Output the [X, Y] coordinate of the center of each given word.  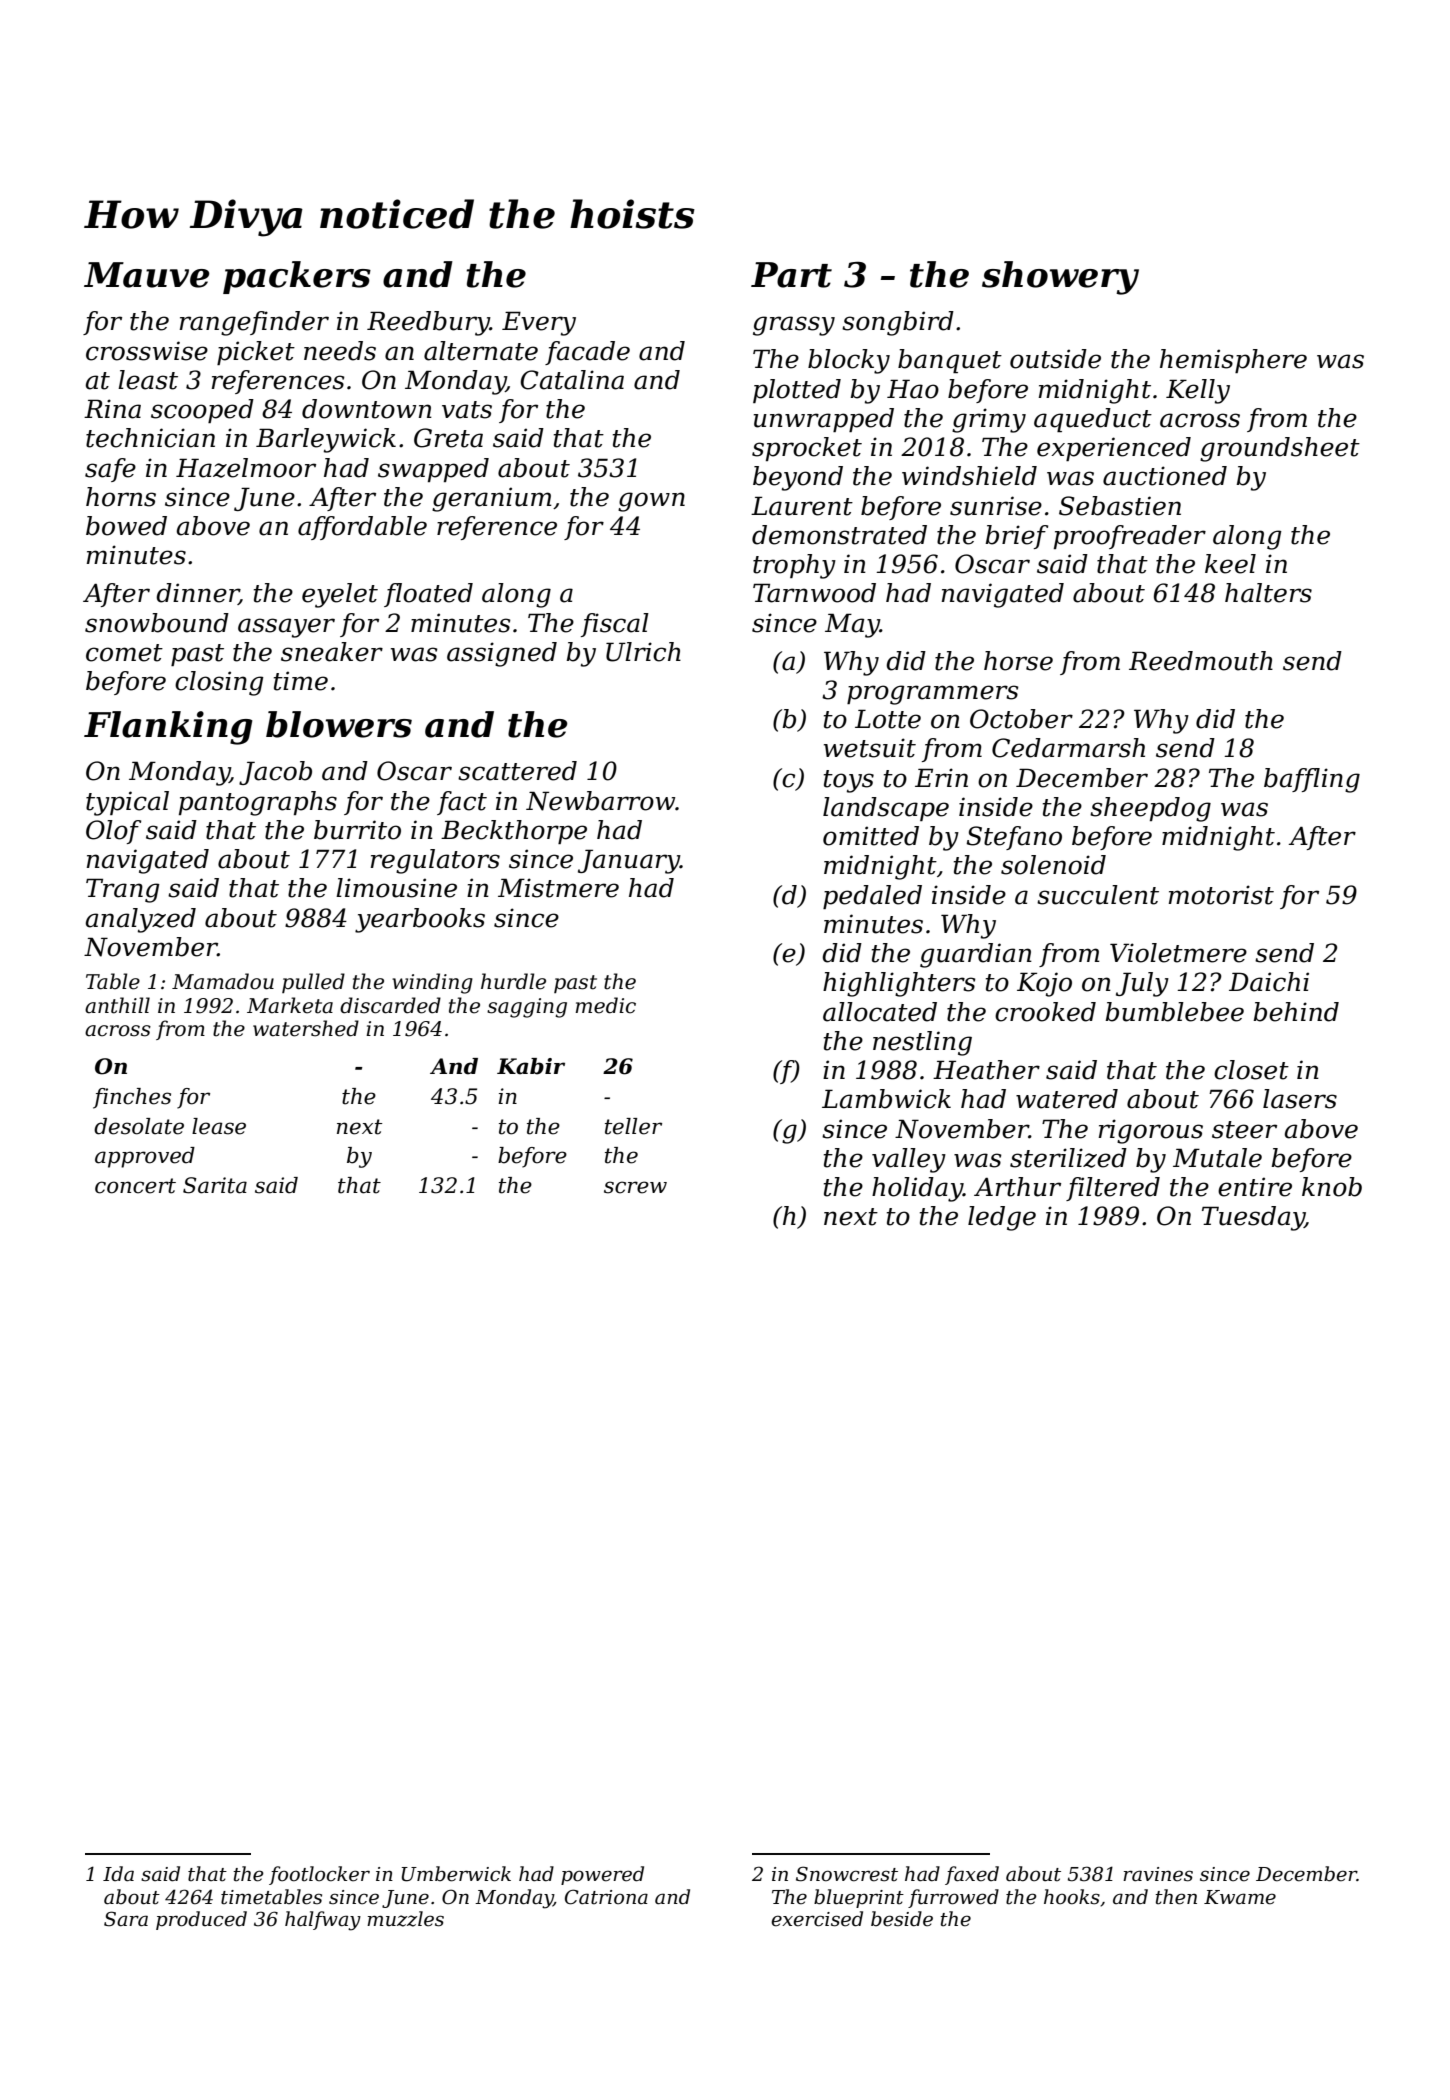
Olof [113, 832]
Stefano [1014, 838]
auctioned [1165, 476]
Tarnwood [814, 593]
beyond [798, 478]
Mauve [147, 275]
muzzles [405, 1919]
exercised [817, 1919]
